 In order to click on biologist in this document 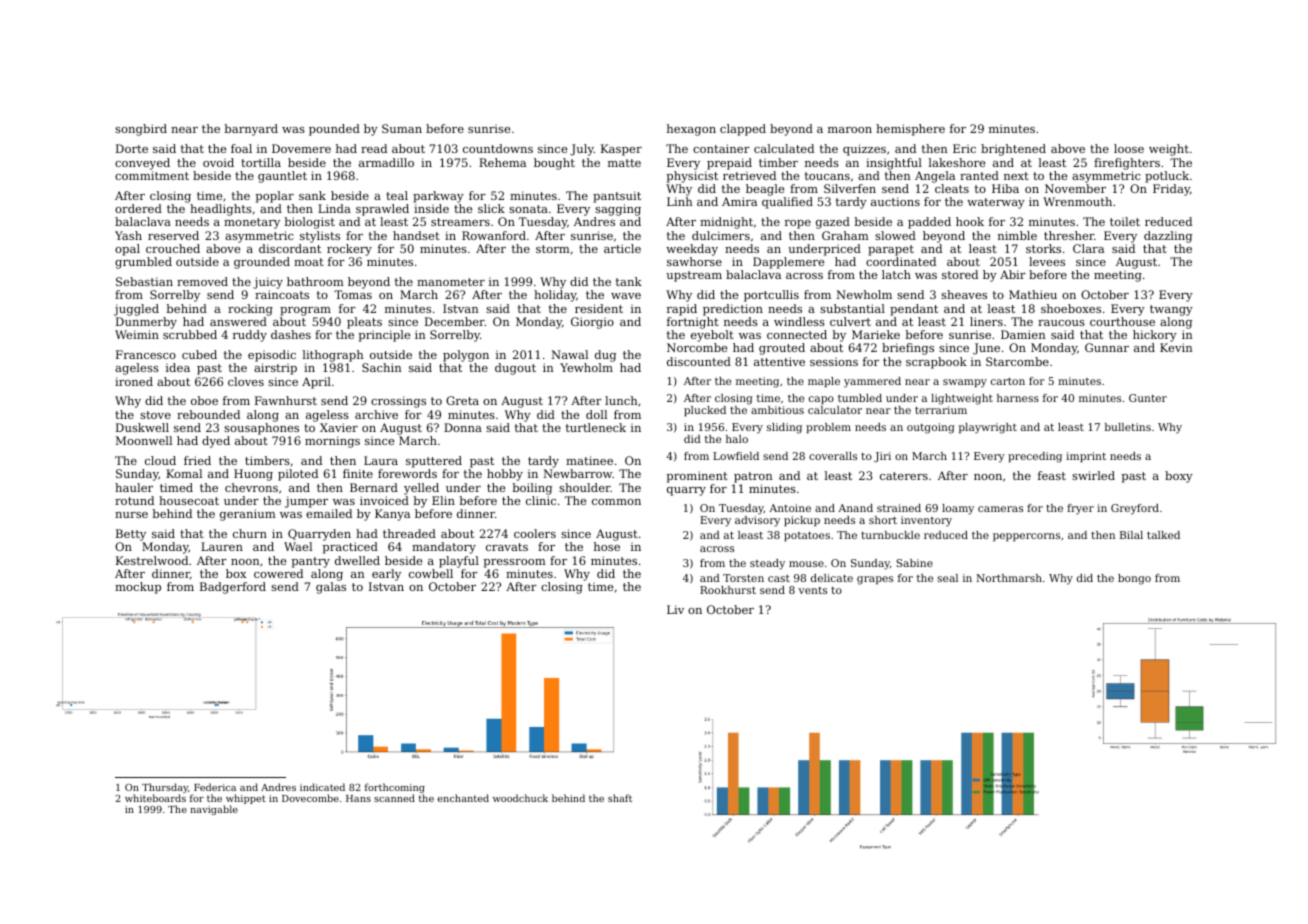, I will do `click(309, 223)`.
